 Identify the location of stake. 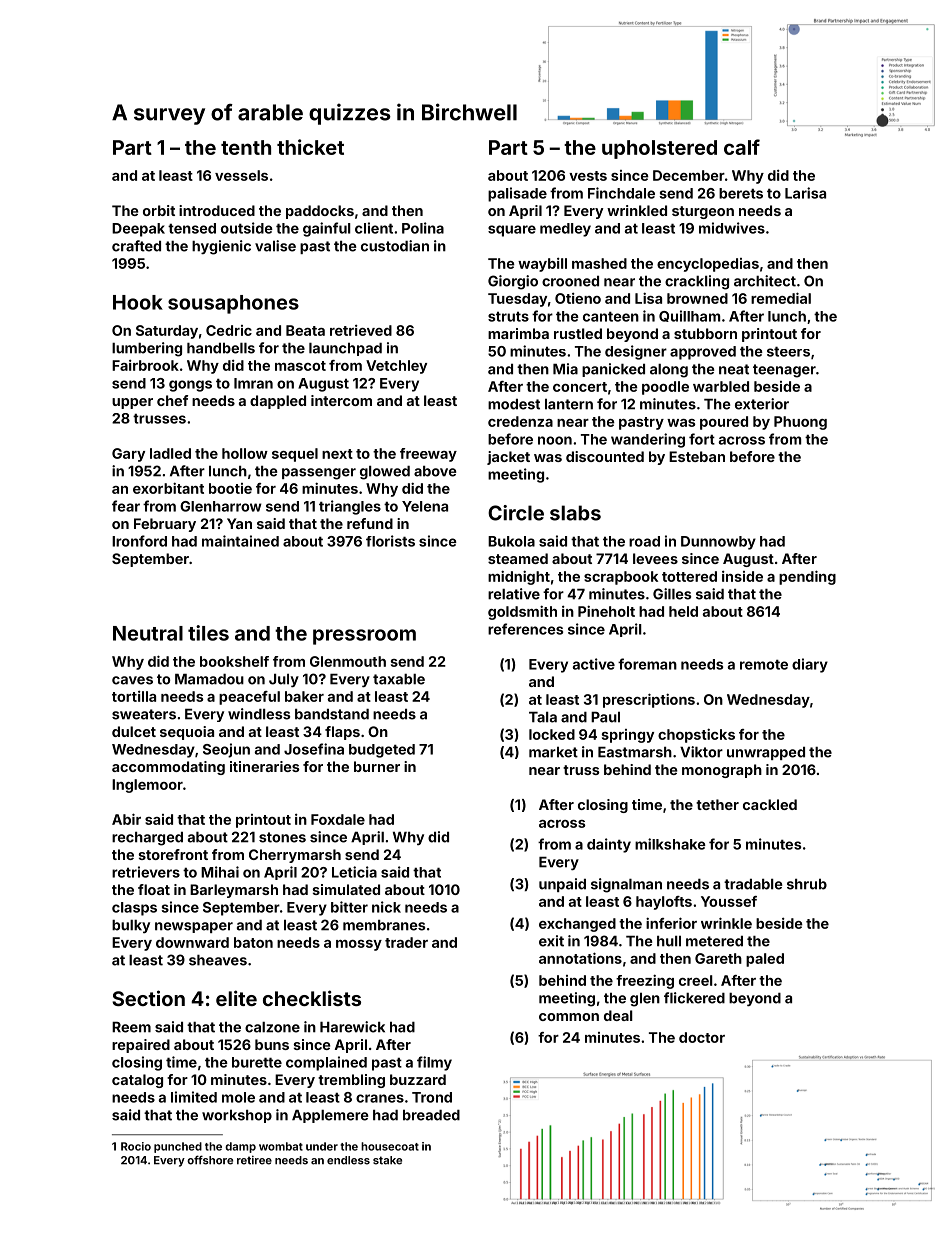
(387, 1160).
